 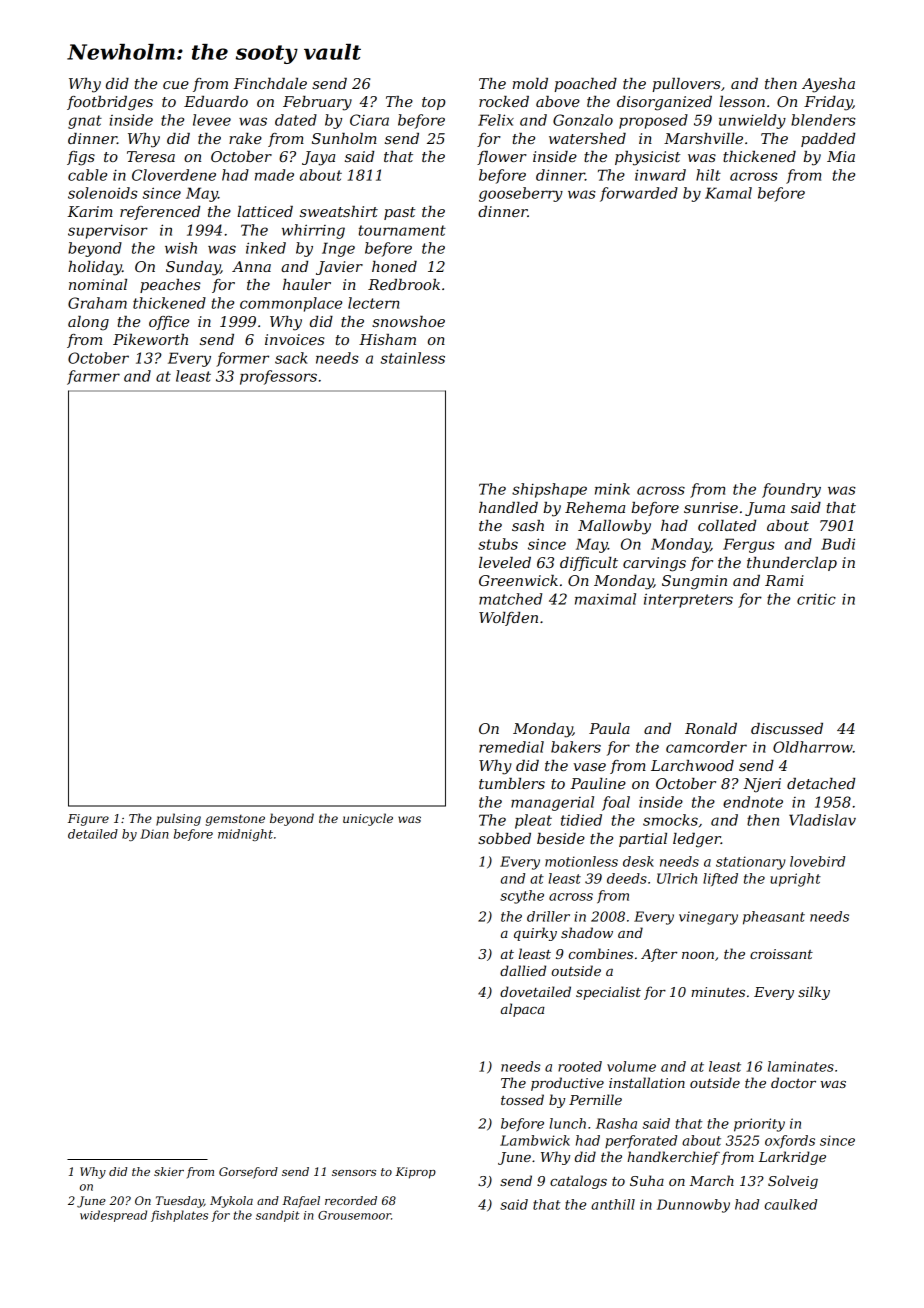 I want to click on Ronald, so click(x=711, y=728).
